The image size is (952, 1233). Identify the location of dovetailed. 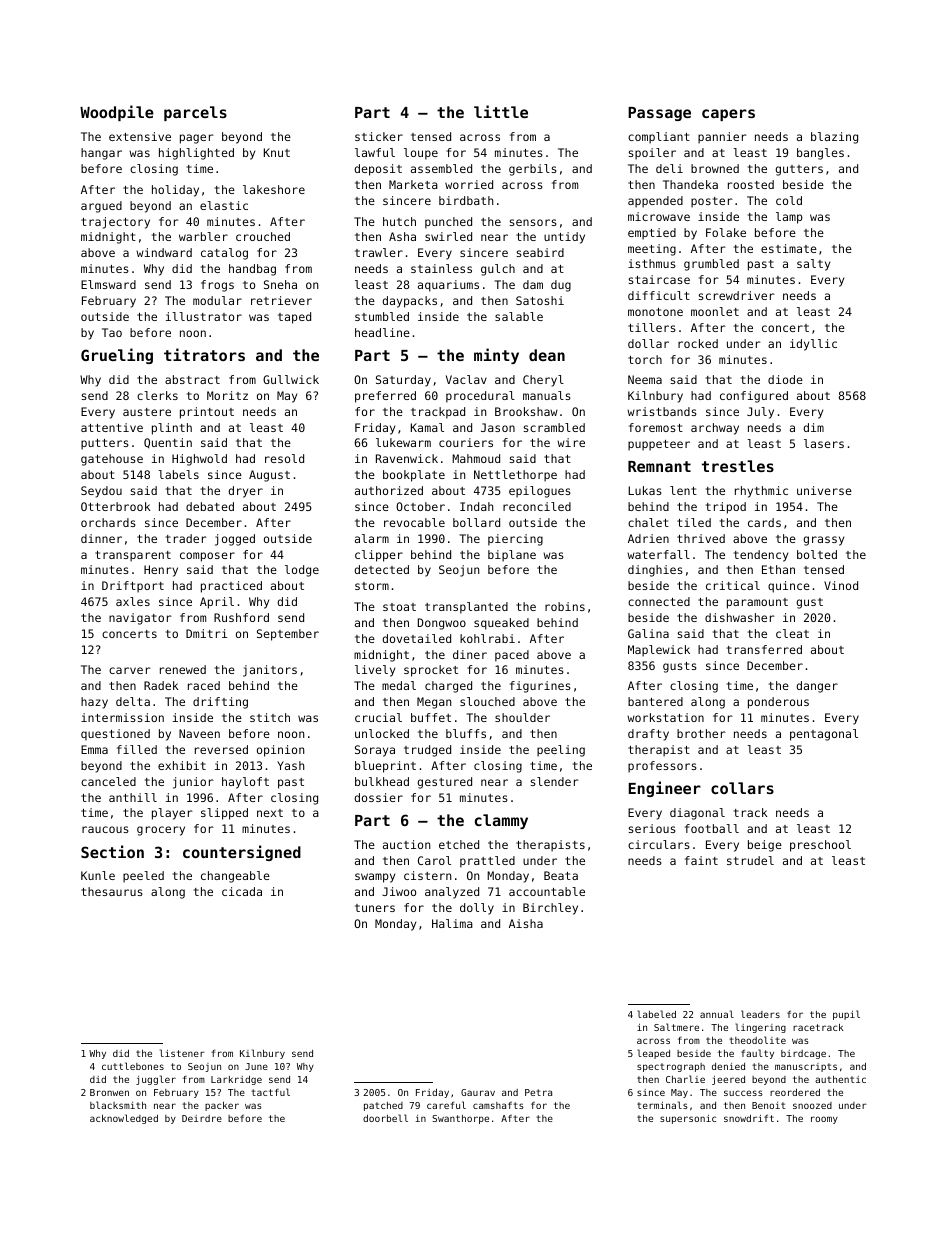
(416, 638).
